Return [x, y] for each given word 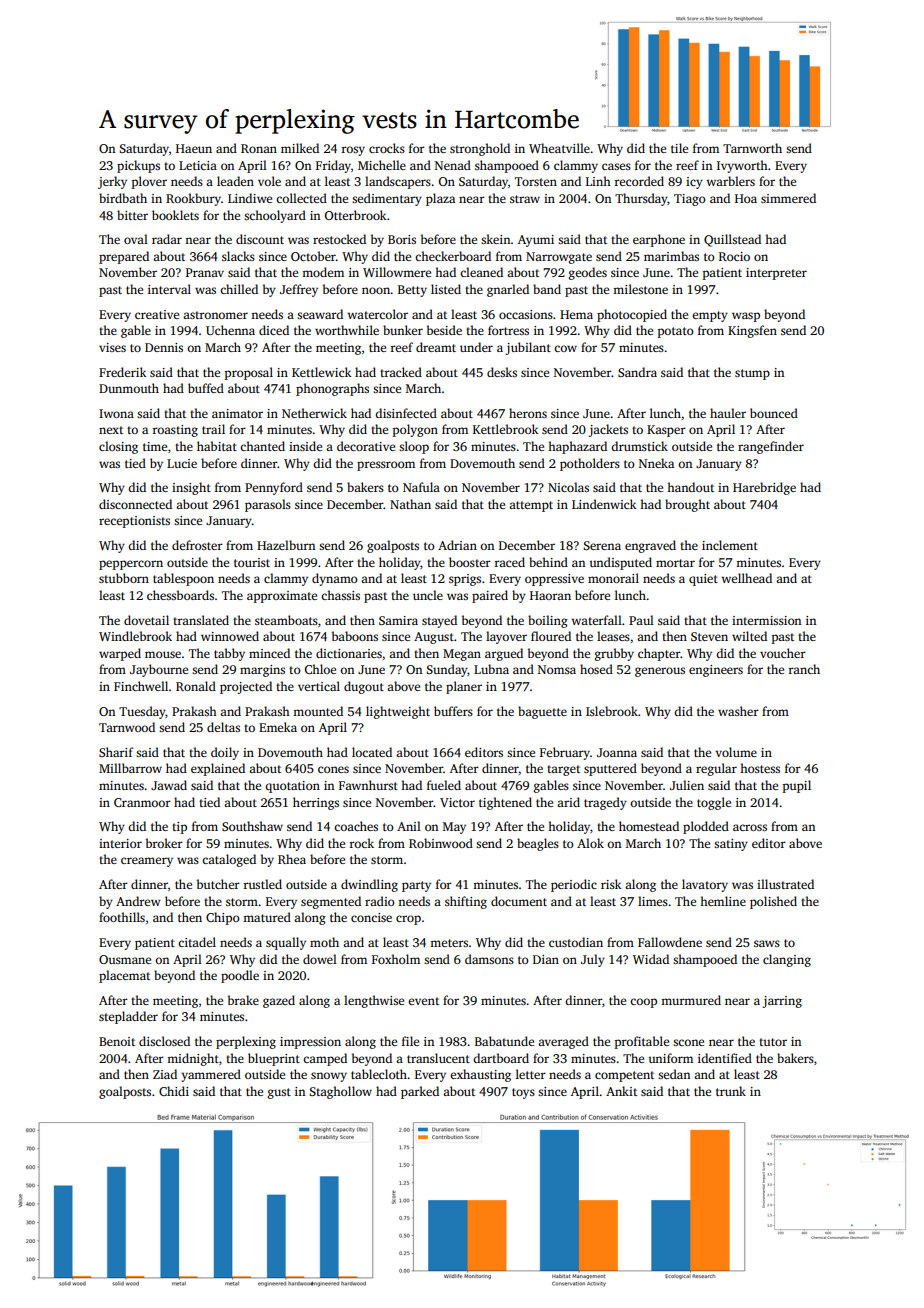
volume [736, 752]
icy [694, 183]
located [372, 752]
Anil [409, 826]
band [547, 289]
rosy [353, 151]
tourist [252, 562]
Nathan [410, 504]
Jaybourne [159, 670]
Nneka [656, 463]
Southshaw [252, 826]
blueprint [274, 1059]
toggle [714, 803]
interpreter [776, 274]
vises [112, 347]
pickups [138, 166]
